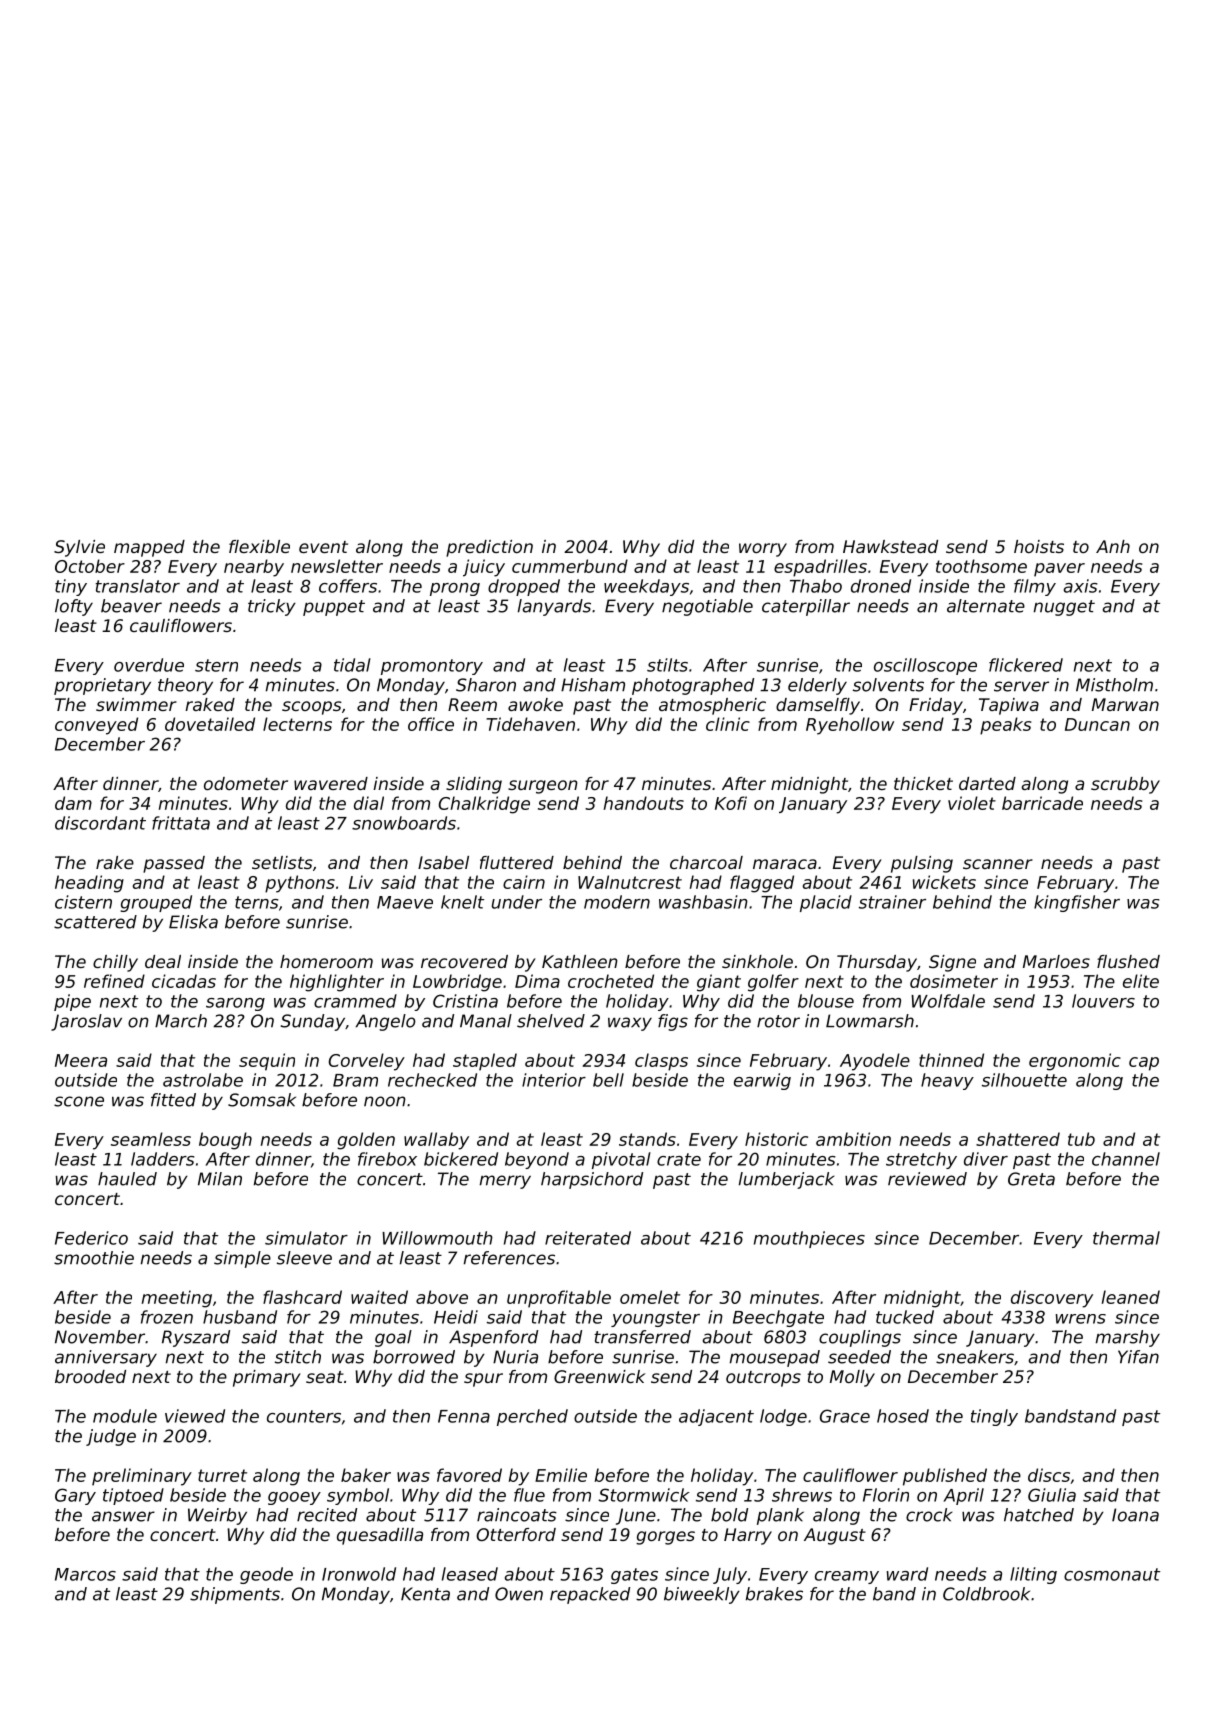 Image resolution: width=1214 pixels, height=1717 pixels. Describe the element at coordinates (167, 1317) in the screenshot. I see `frozen` at that location.
